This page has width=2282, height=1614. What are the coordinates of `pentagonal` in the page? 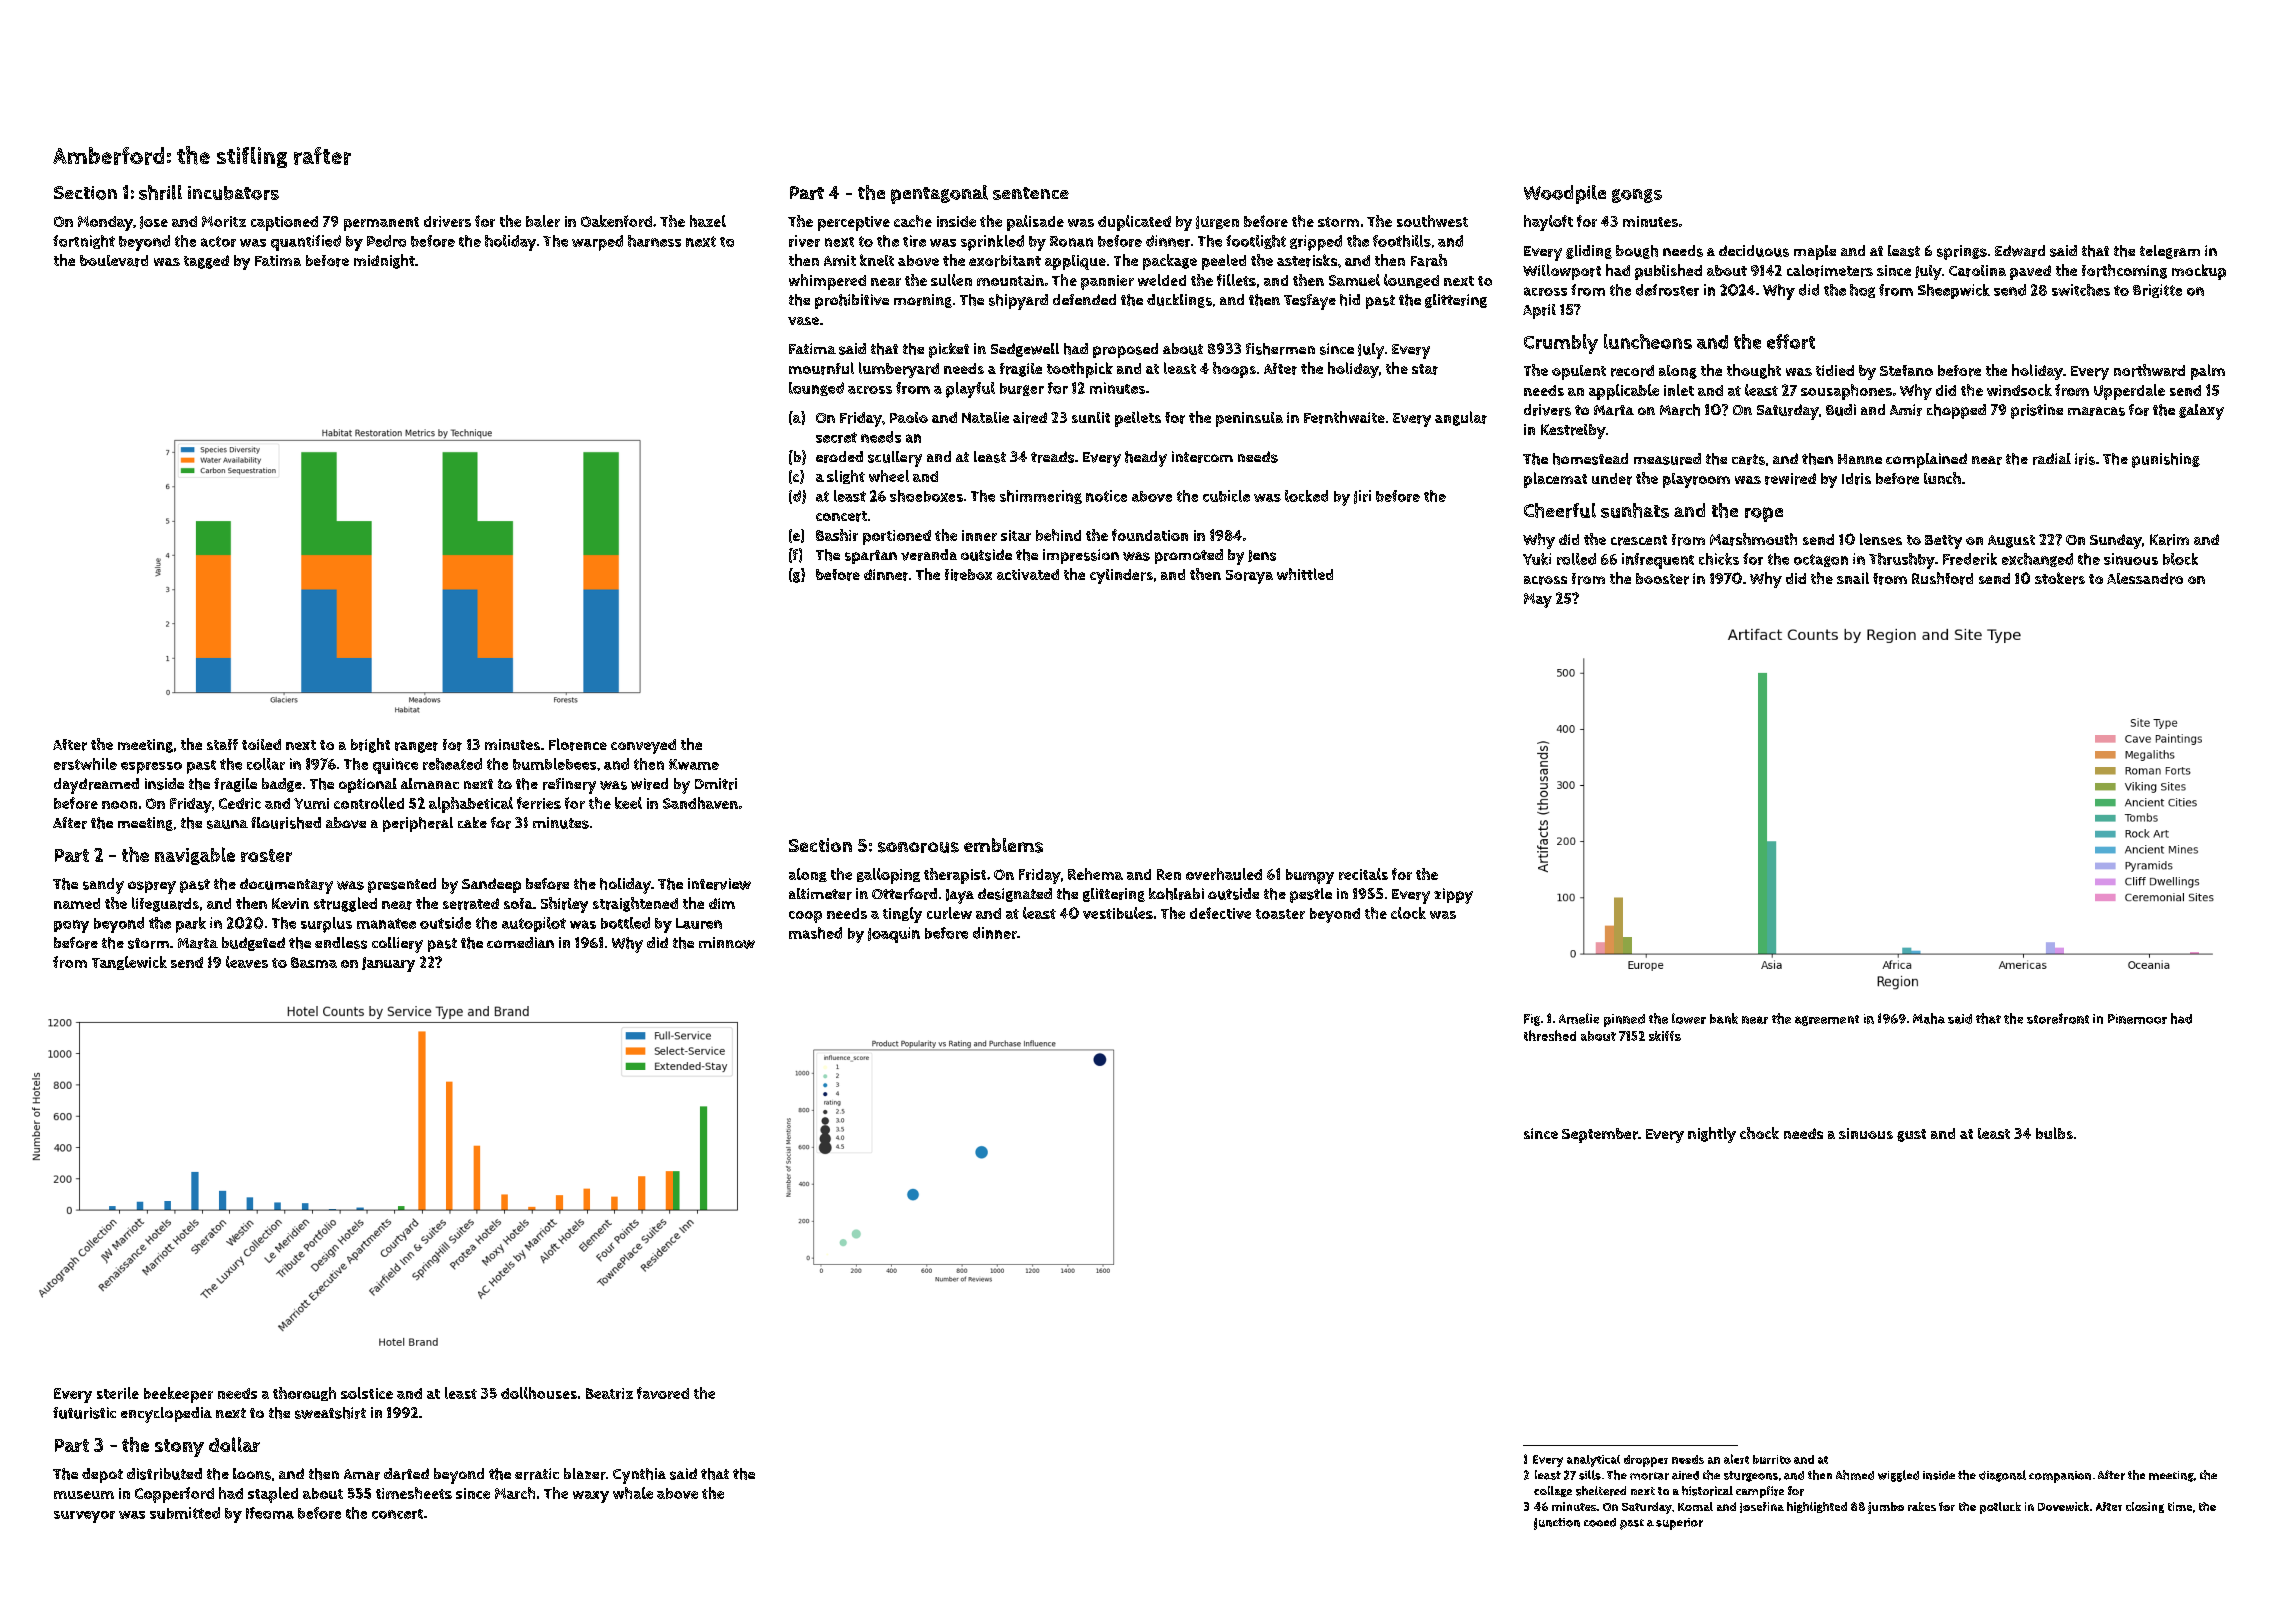 It's located at (939, 194).
